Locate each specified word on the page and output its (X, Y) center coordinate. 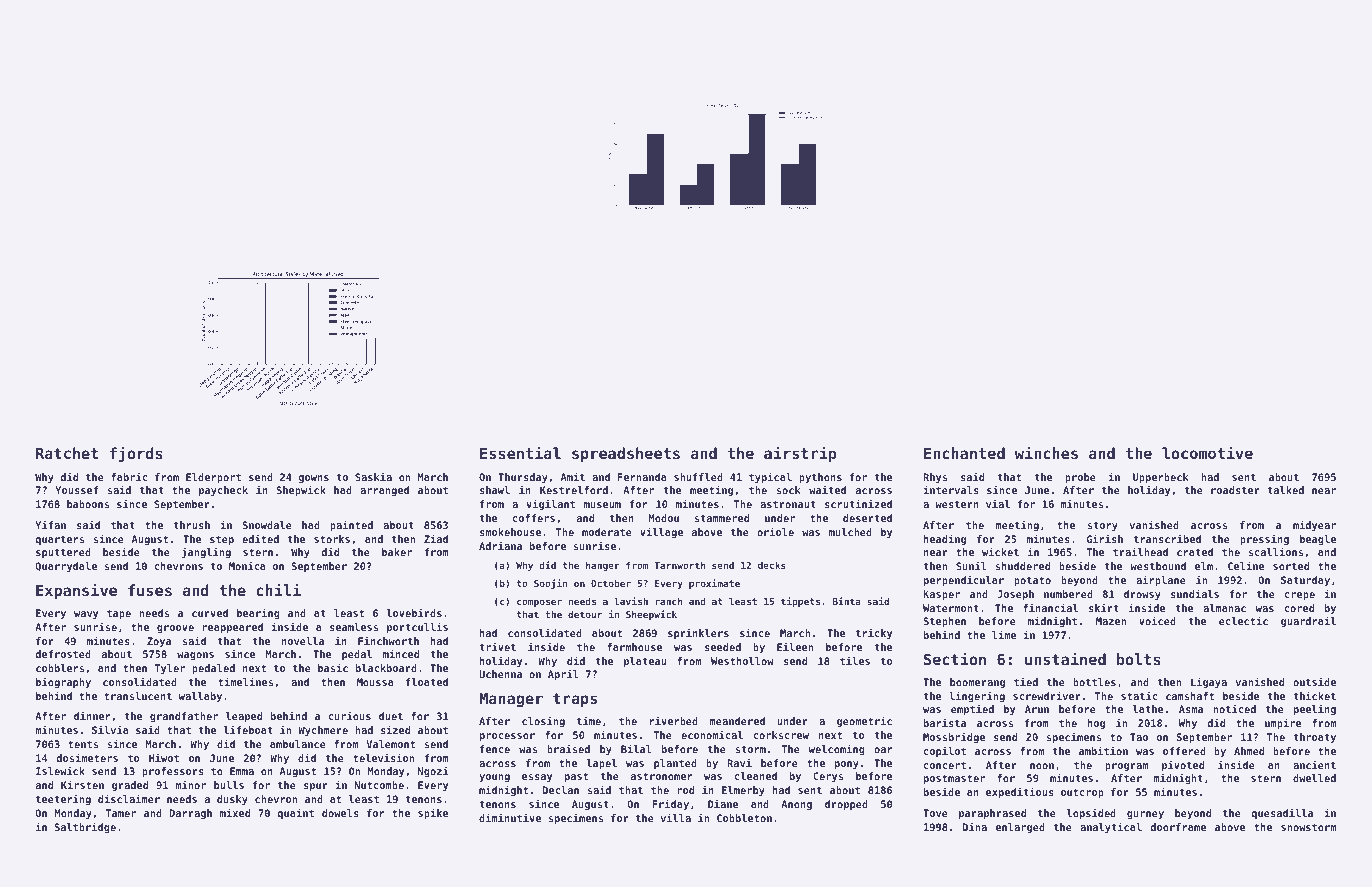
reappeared (232, 628)
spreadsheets (626, 454)
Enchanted (964, 453)
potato (1032, 581)
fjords (136, 454)
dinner (92, 715)
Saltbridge (85, 827)
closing (543, 721)
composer (539, 603)
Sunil (971, 565)
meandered (737, 721)
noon (1042, 766)
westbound (1158, 566)
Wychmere (323, 731)
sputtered (63, 553)
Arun (1037, 709)
